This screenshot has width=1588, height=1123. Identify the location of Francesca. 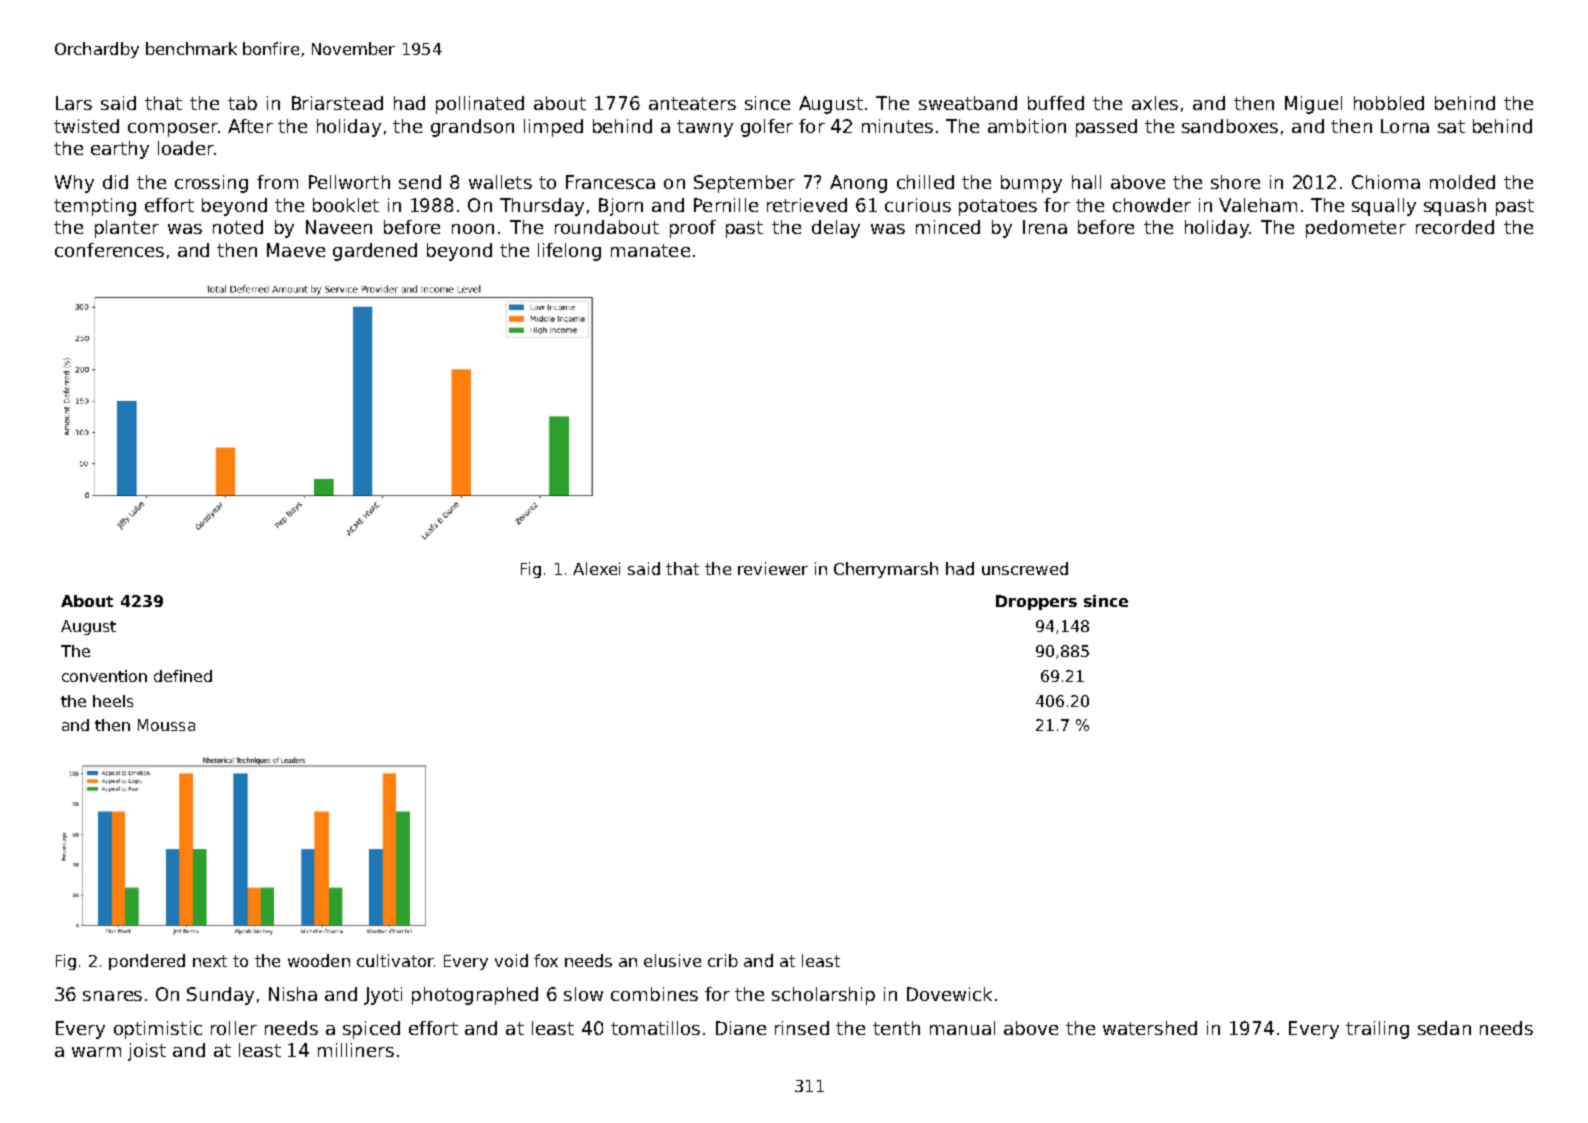
(610, 182).
